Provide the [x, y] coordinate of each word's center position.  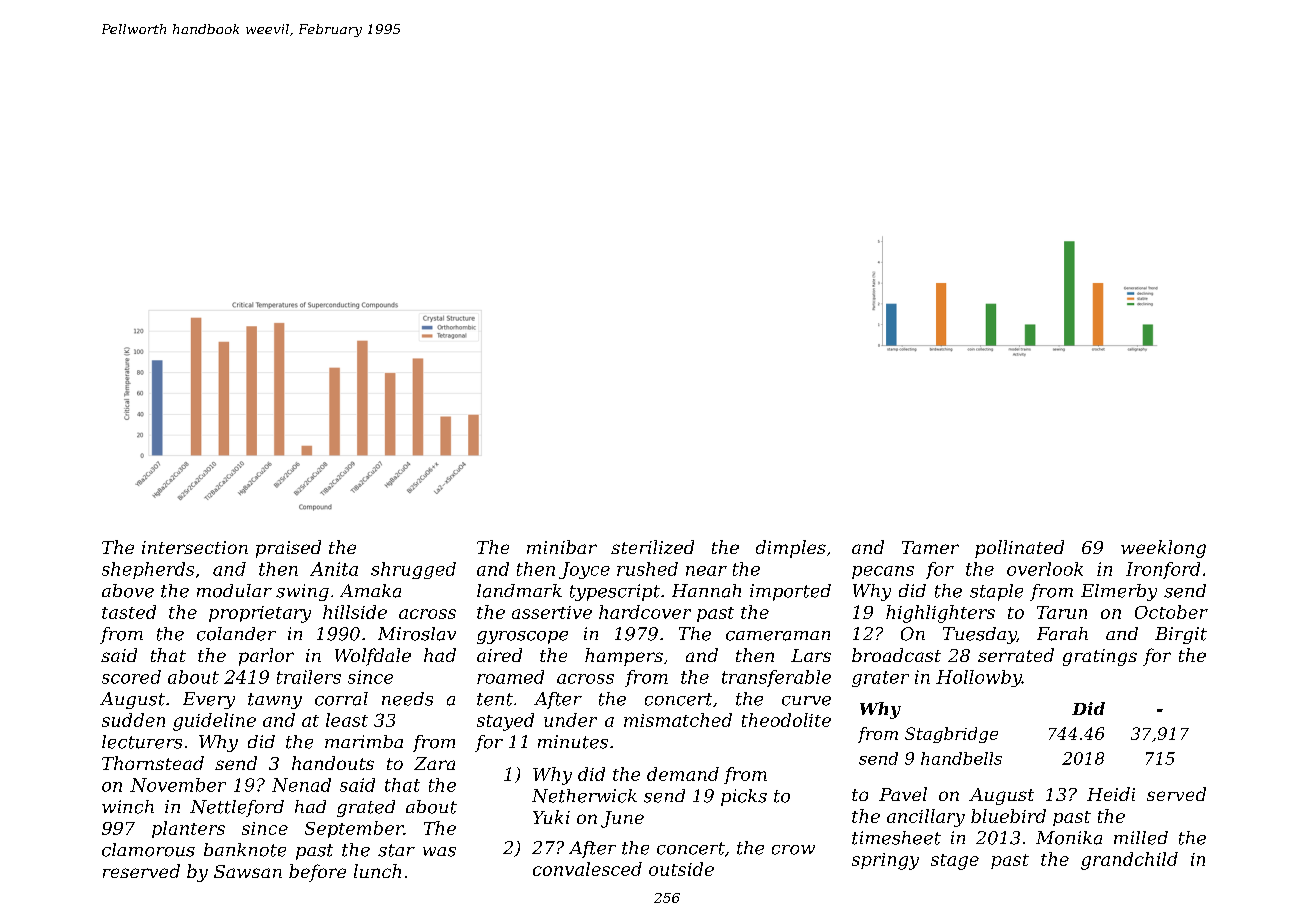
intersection [195, 547]
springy [885, 861]
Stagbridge [951, 735]
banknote [245, 850]
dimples [791, 549]
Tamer [930, 547]
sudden [133, 720]
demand [683, 774]
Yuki [551, 817]
